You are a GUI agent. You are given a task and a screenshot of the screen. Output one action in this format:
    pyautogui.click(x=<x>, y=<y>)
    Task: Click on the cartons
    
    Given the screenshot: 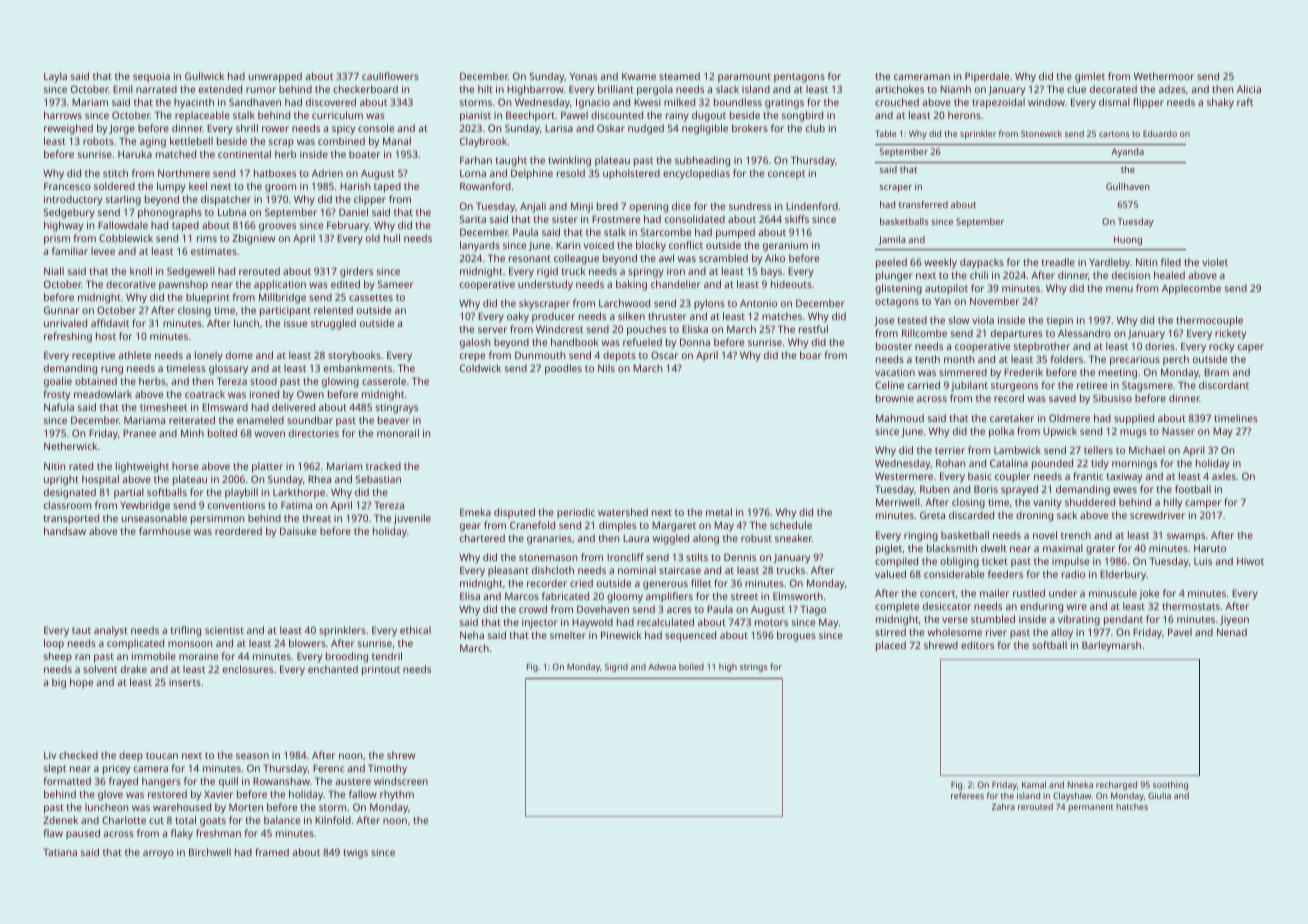 What is the action you would take?
    pyautogui.click(x=1114, y=134)
